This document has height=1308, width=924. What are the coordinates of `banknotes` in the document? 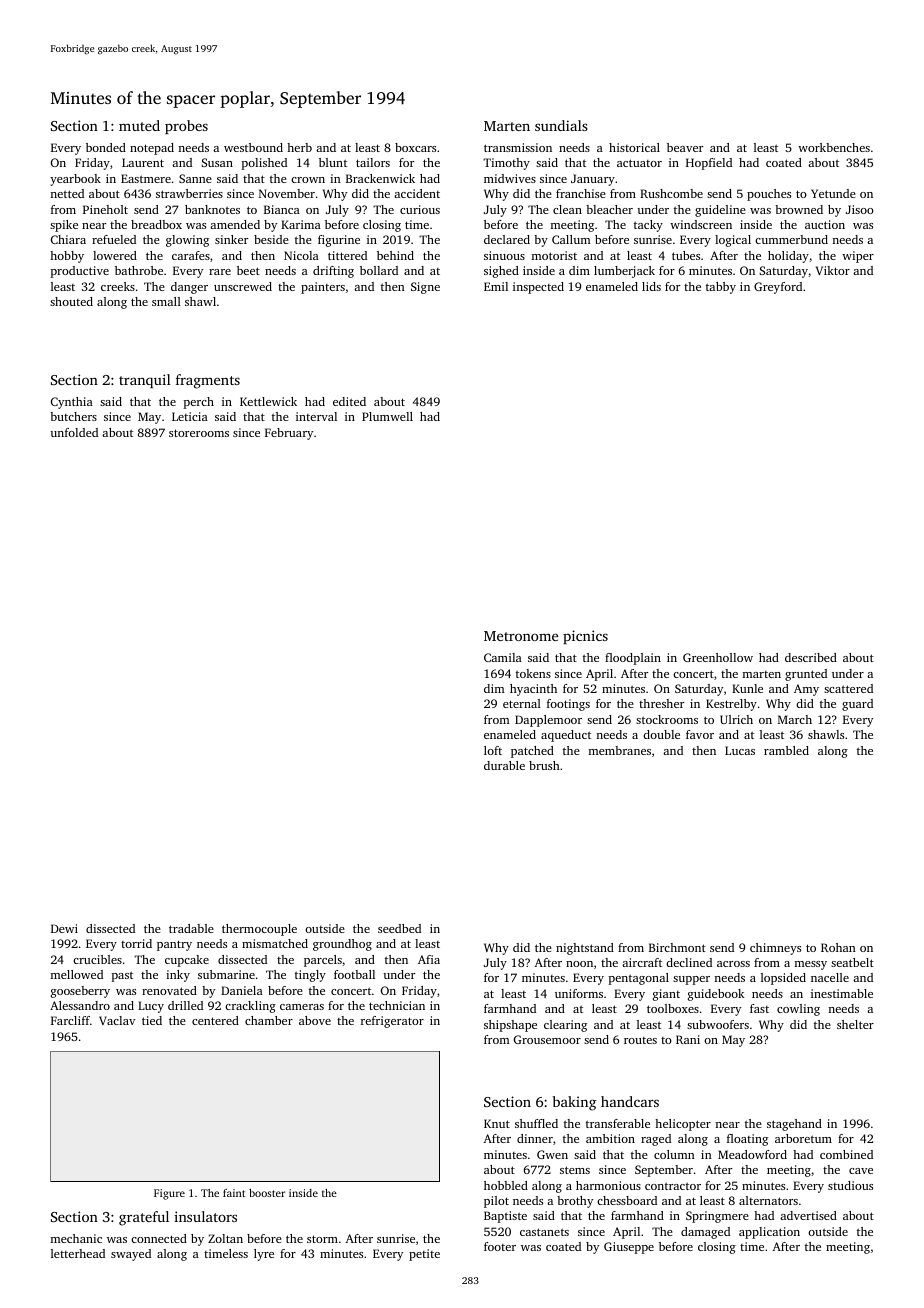 It's located at (212, 209).
